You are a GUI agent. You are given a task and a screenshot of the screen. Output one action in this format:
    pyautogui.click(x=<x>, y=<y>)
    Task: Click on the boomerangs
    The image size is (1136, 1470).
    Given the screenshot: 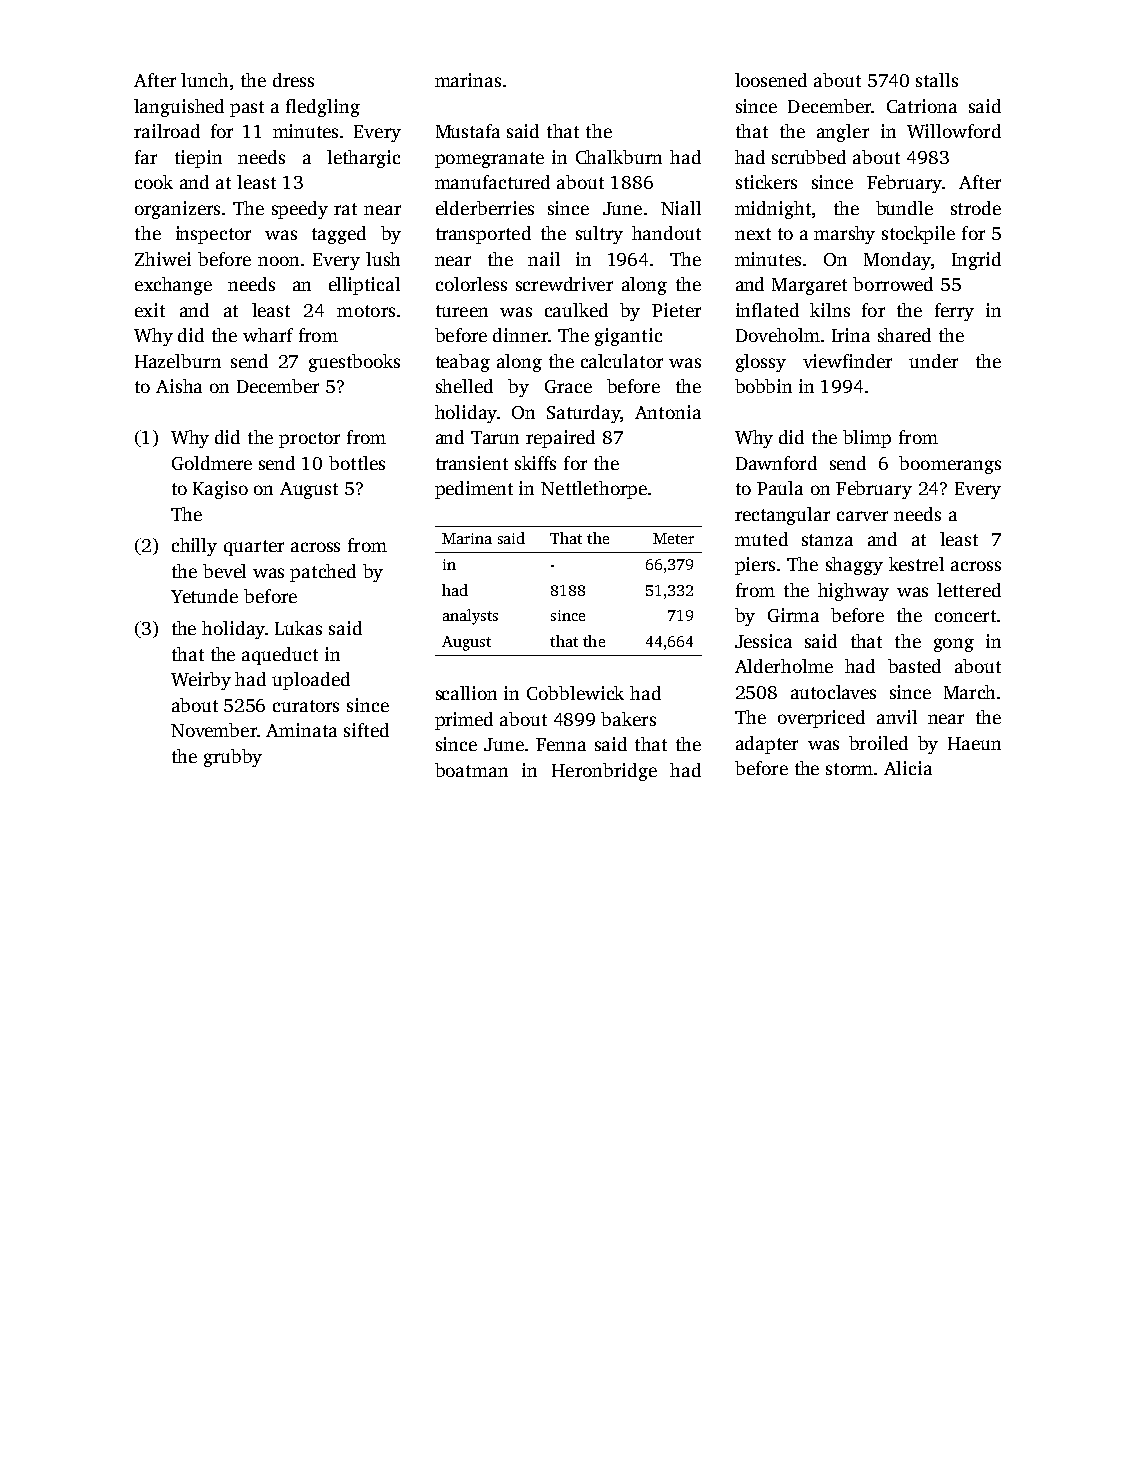 What is the action you would take?
    pyautogui.click(x=950, y=465)
